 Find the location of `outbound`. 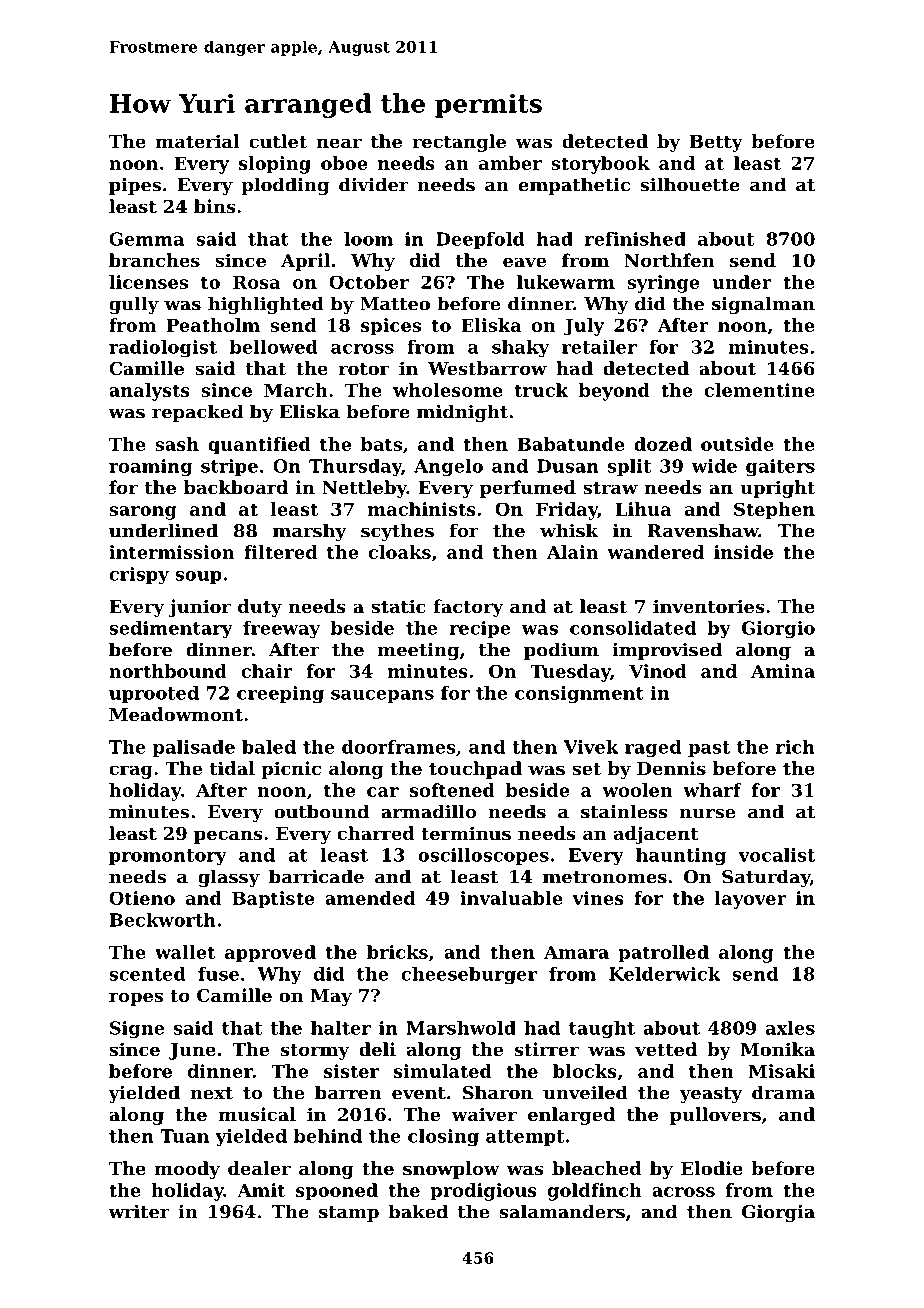

outbound is located at coordinates (321, 811).
